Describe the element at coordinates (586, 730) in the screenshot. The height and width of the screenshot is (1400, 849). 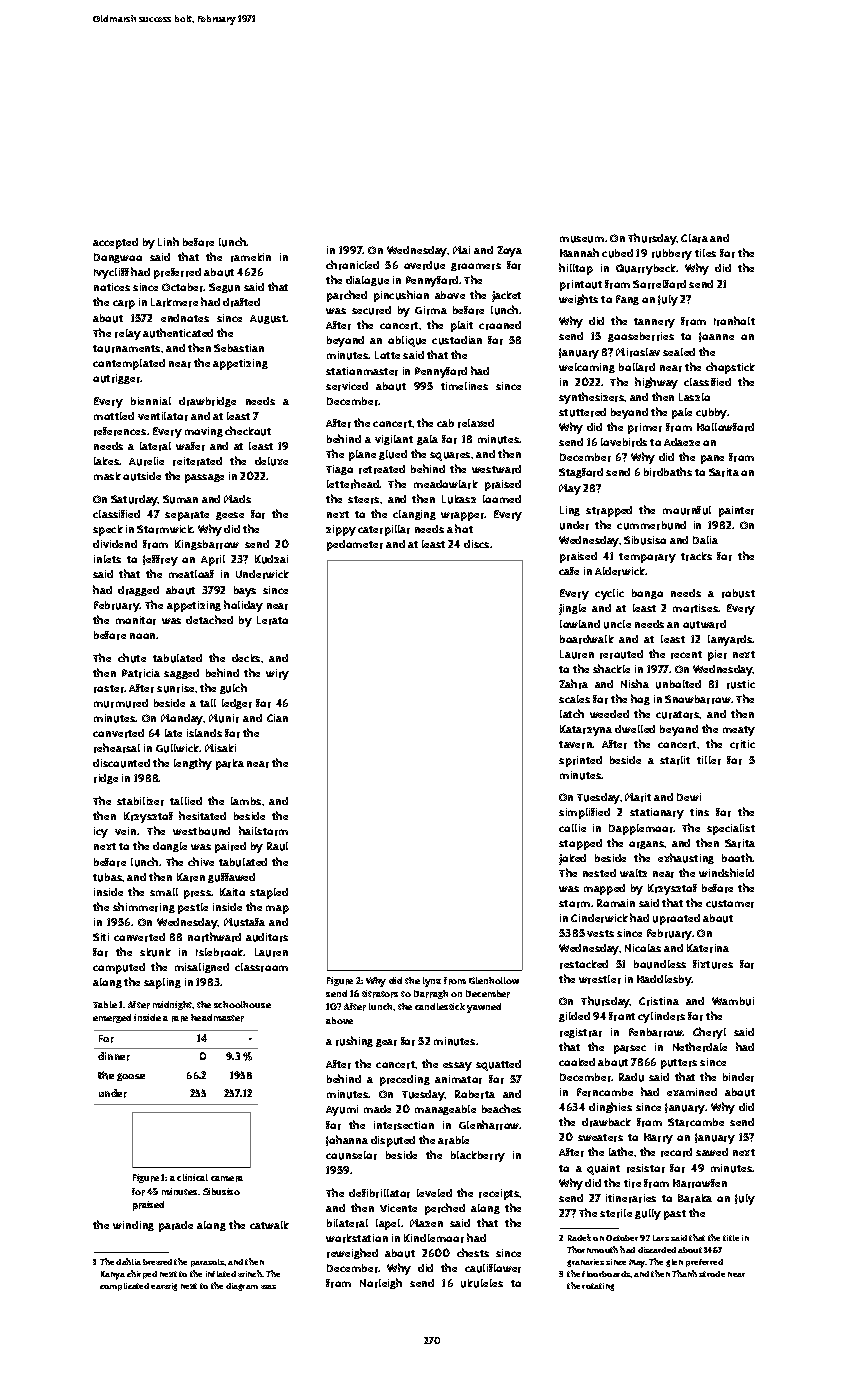
I see `Katarzyna` at that location.
